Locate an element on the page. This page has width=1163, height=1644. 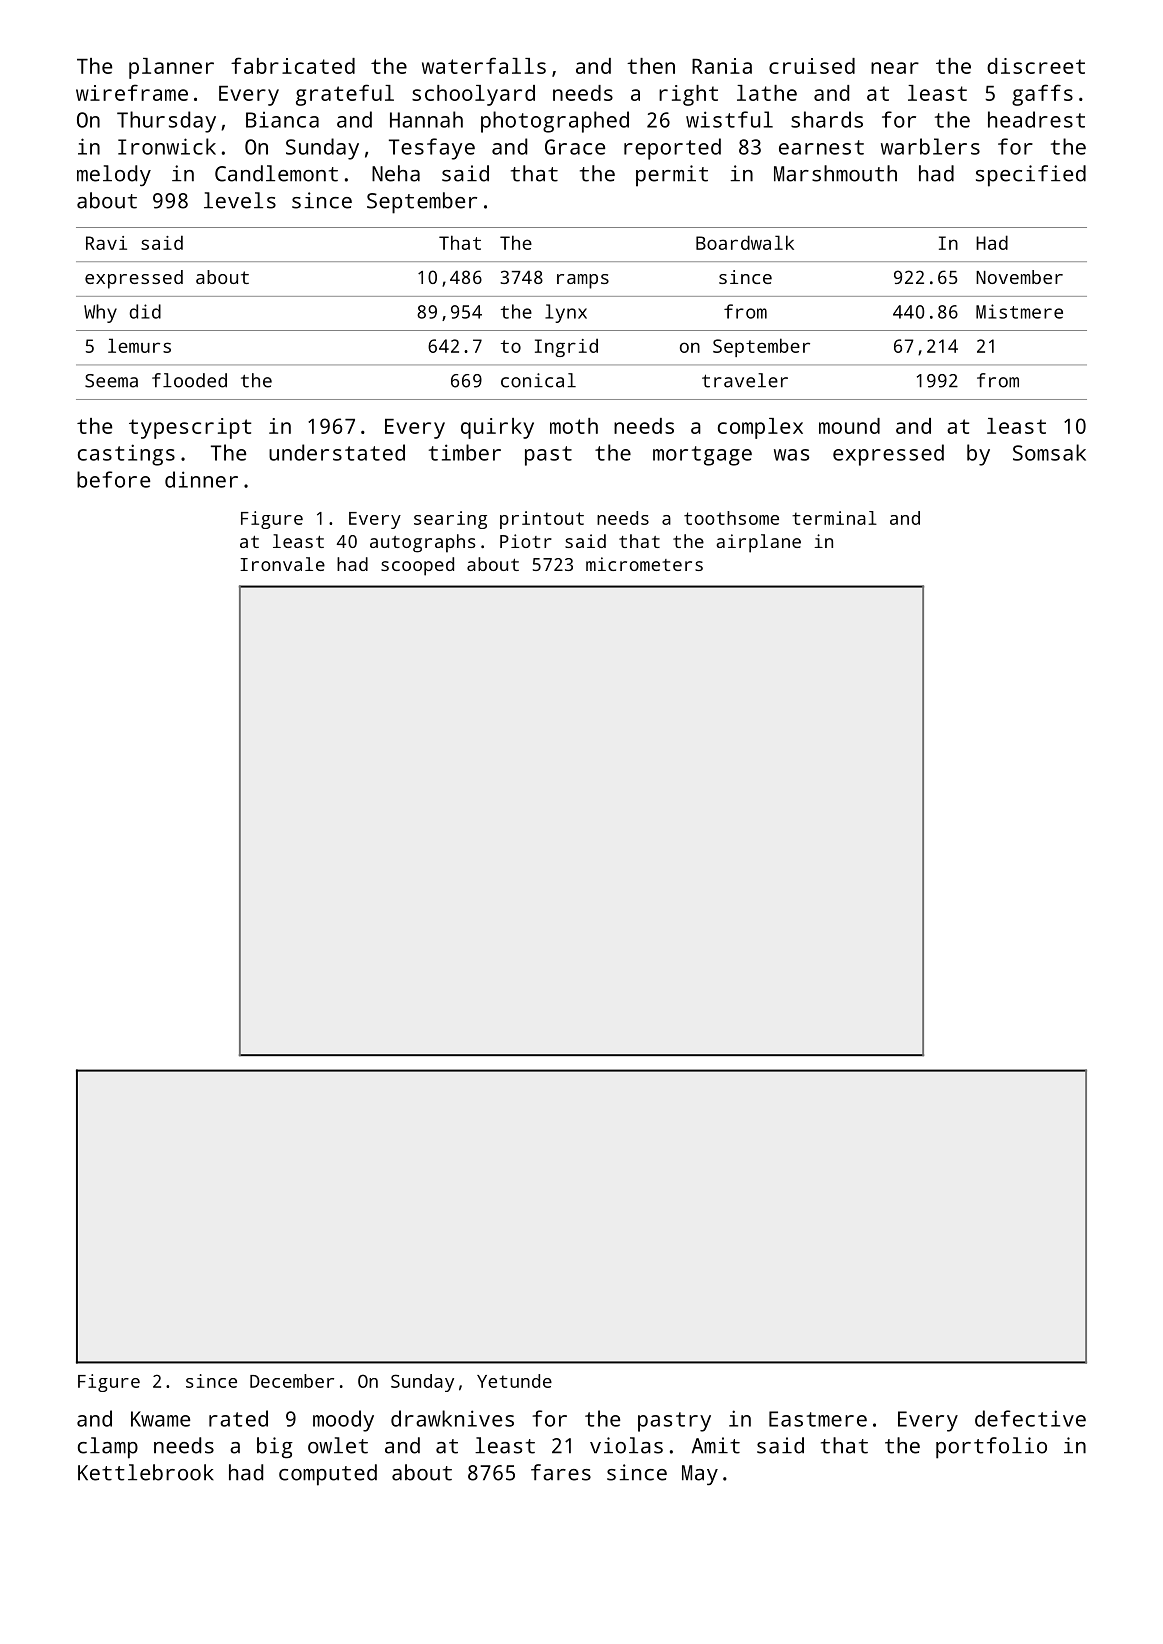
November is located at coordinates (1019, 277).
